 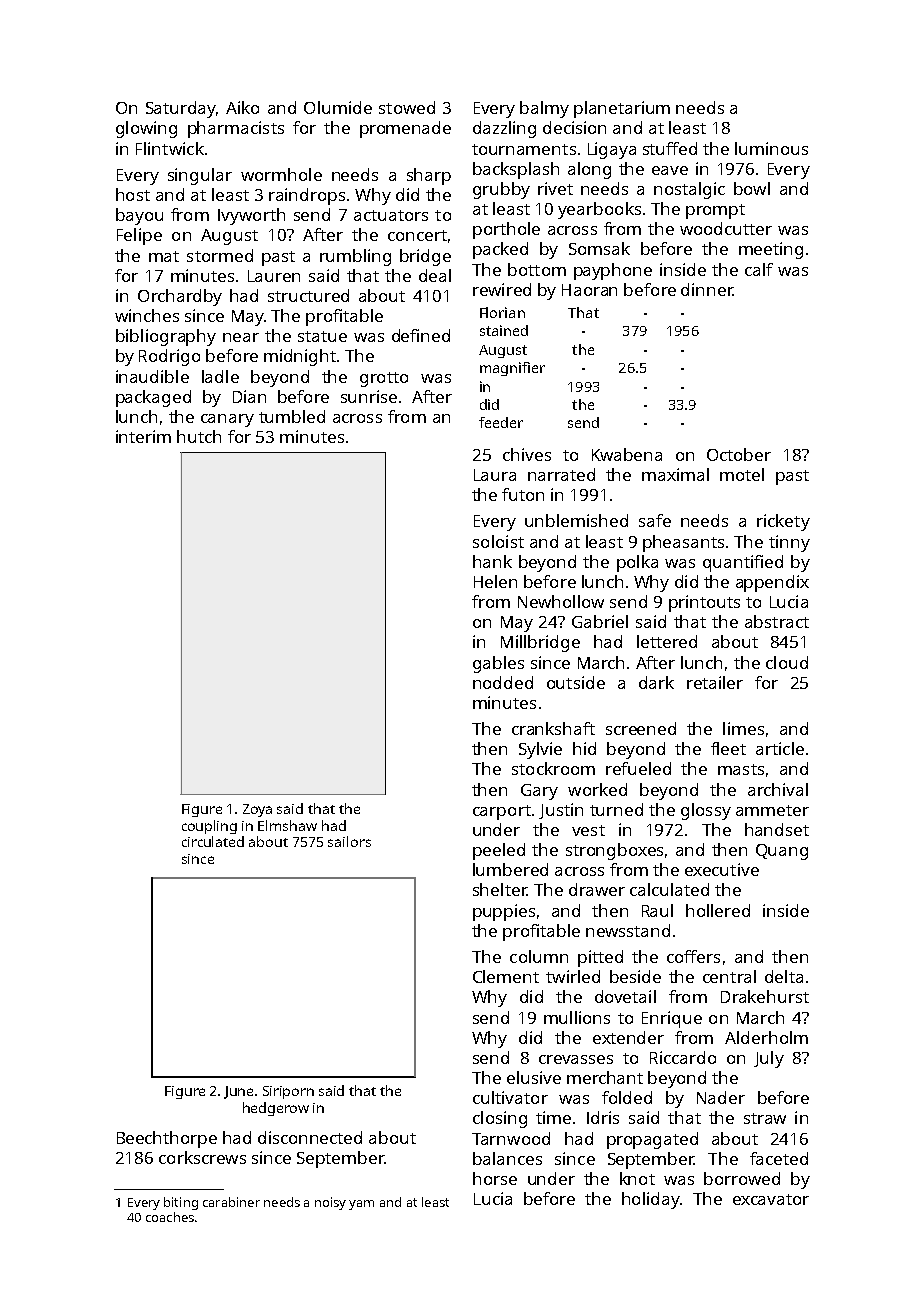 I want to click on dark, so click(x=656, y=682).
